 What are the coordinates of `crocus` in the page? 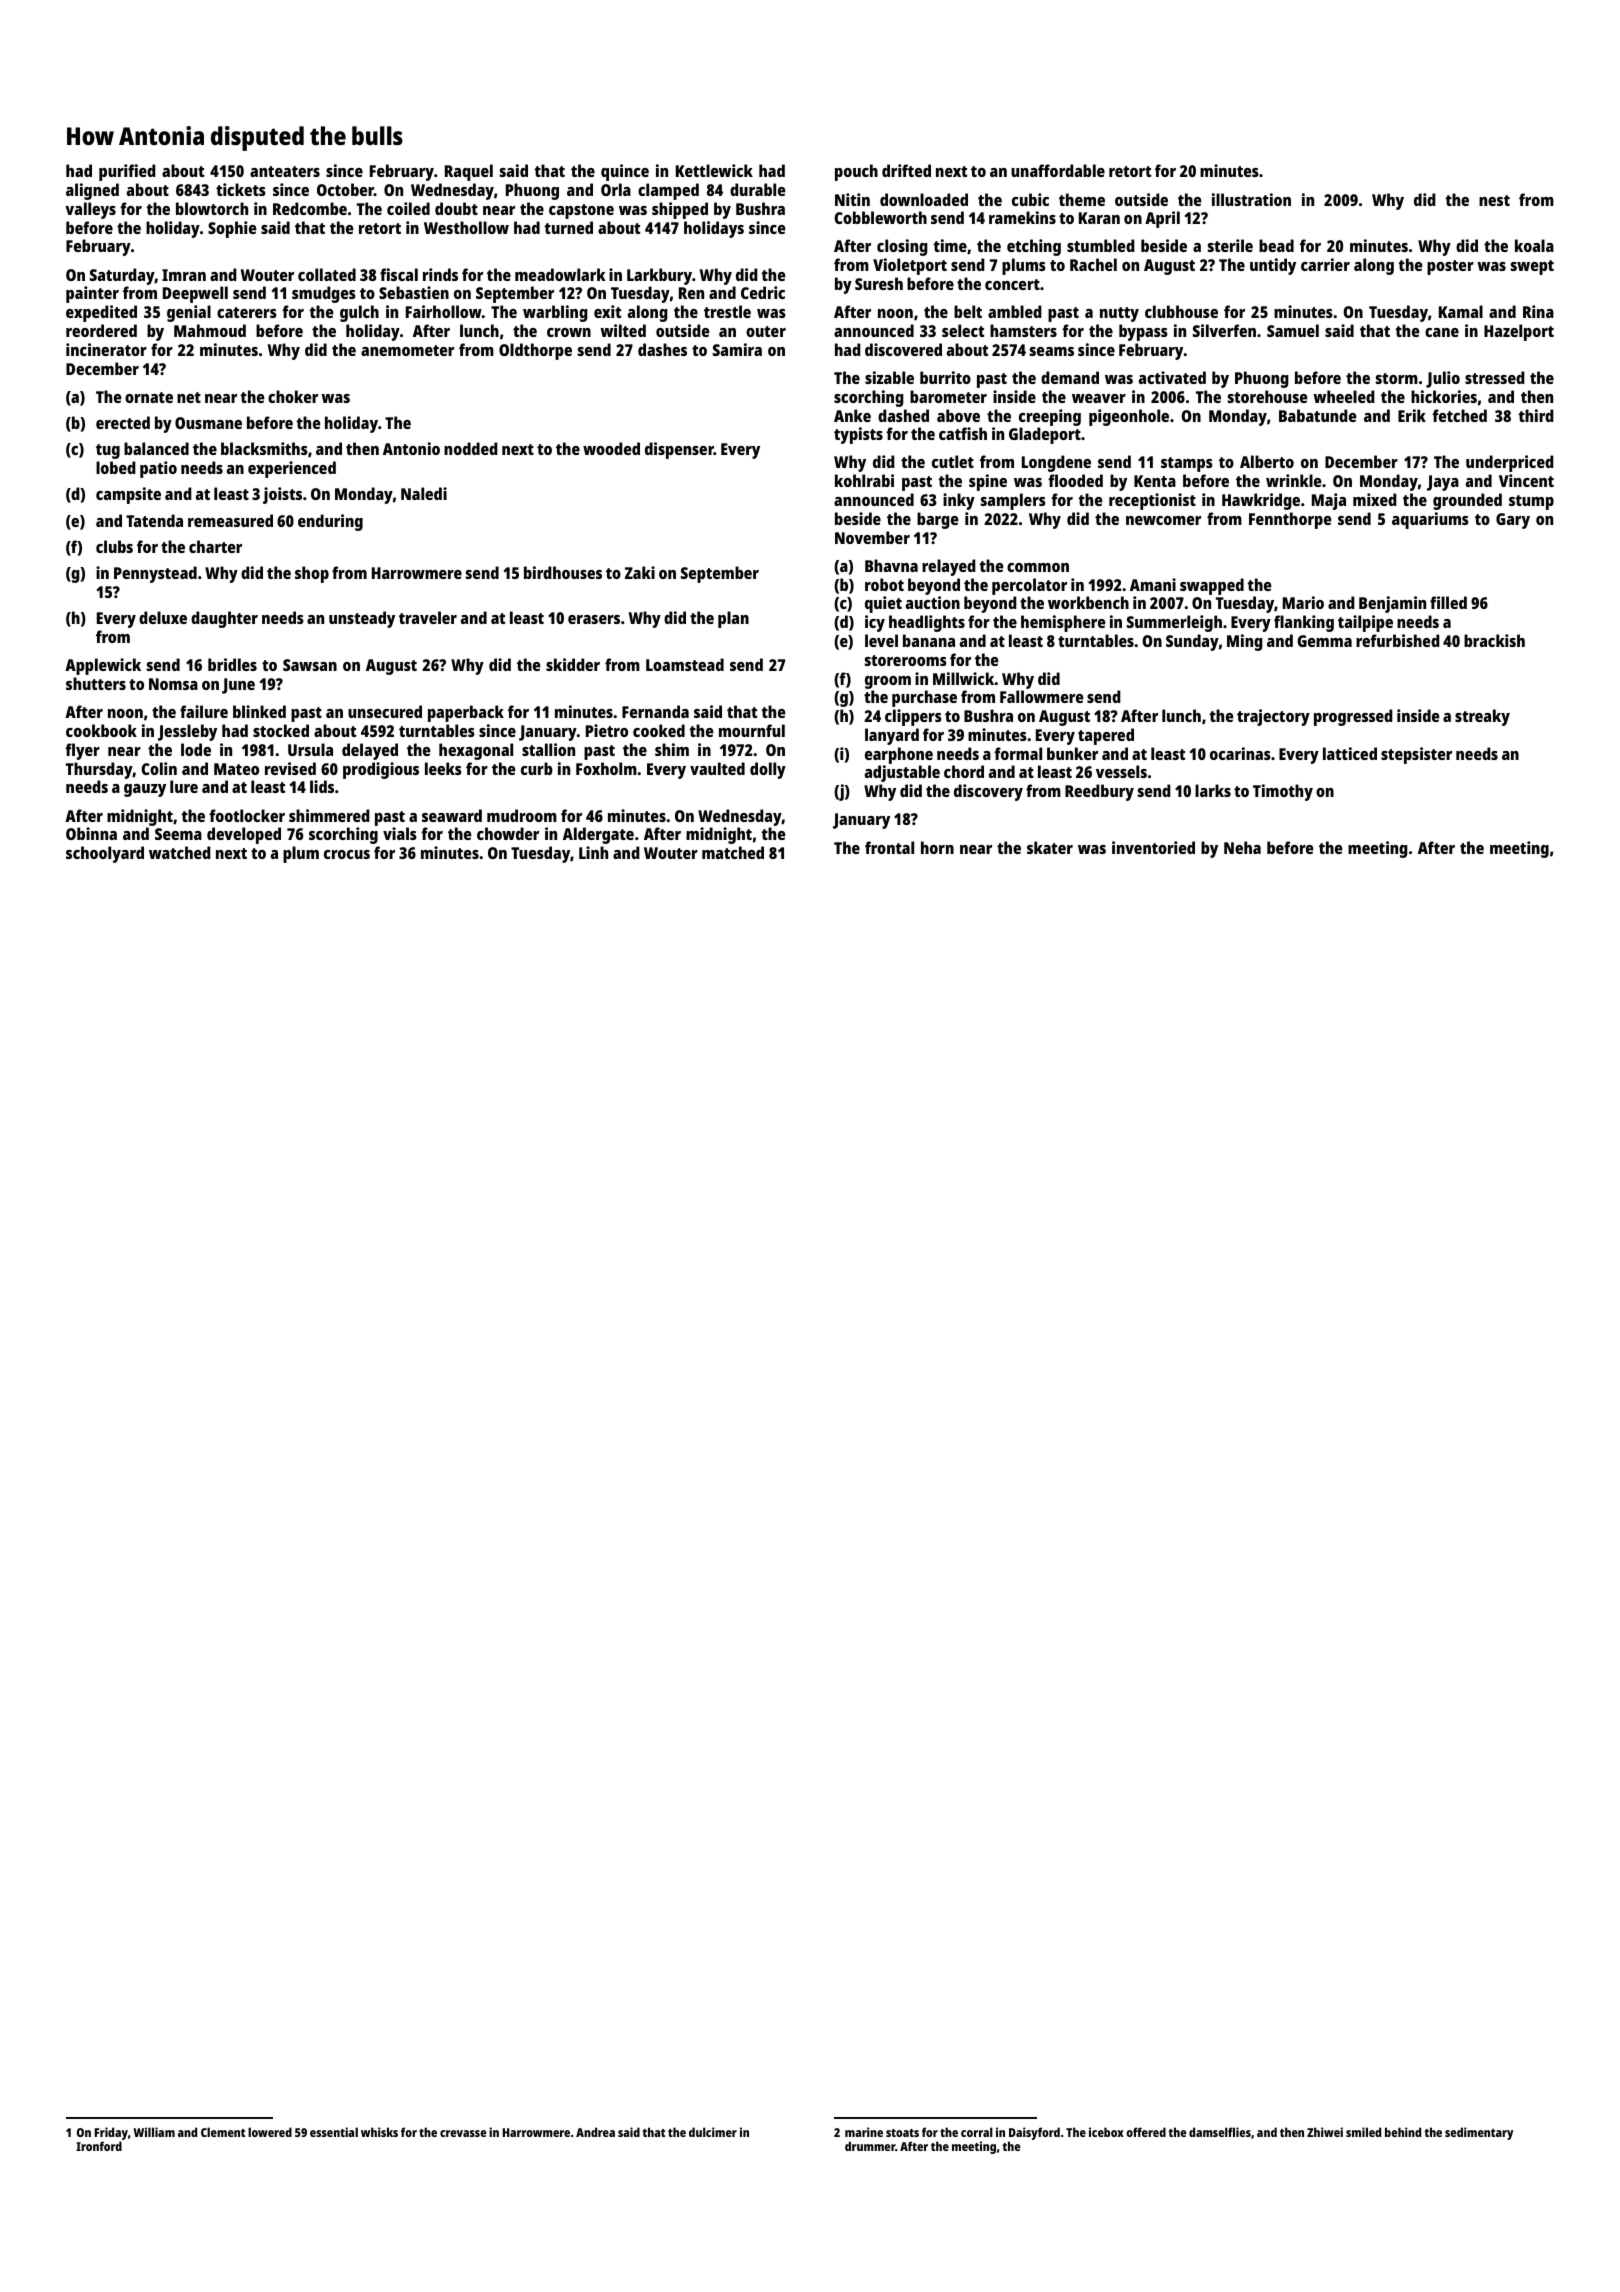 It's located at (347, 854).
